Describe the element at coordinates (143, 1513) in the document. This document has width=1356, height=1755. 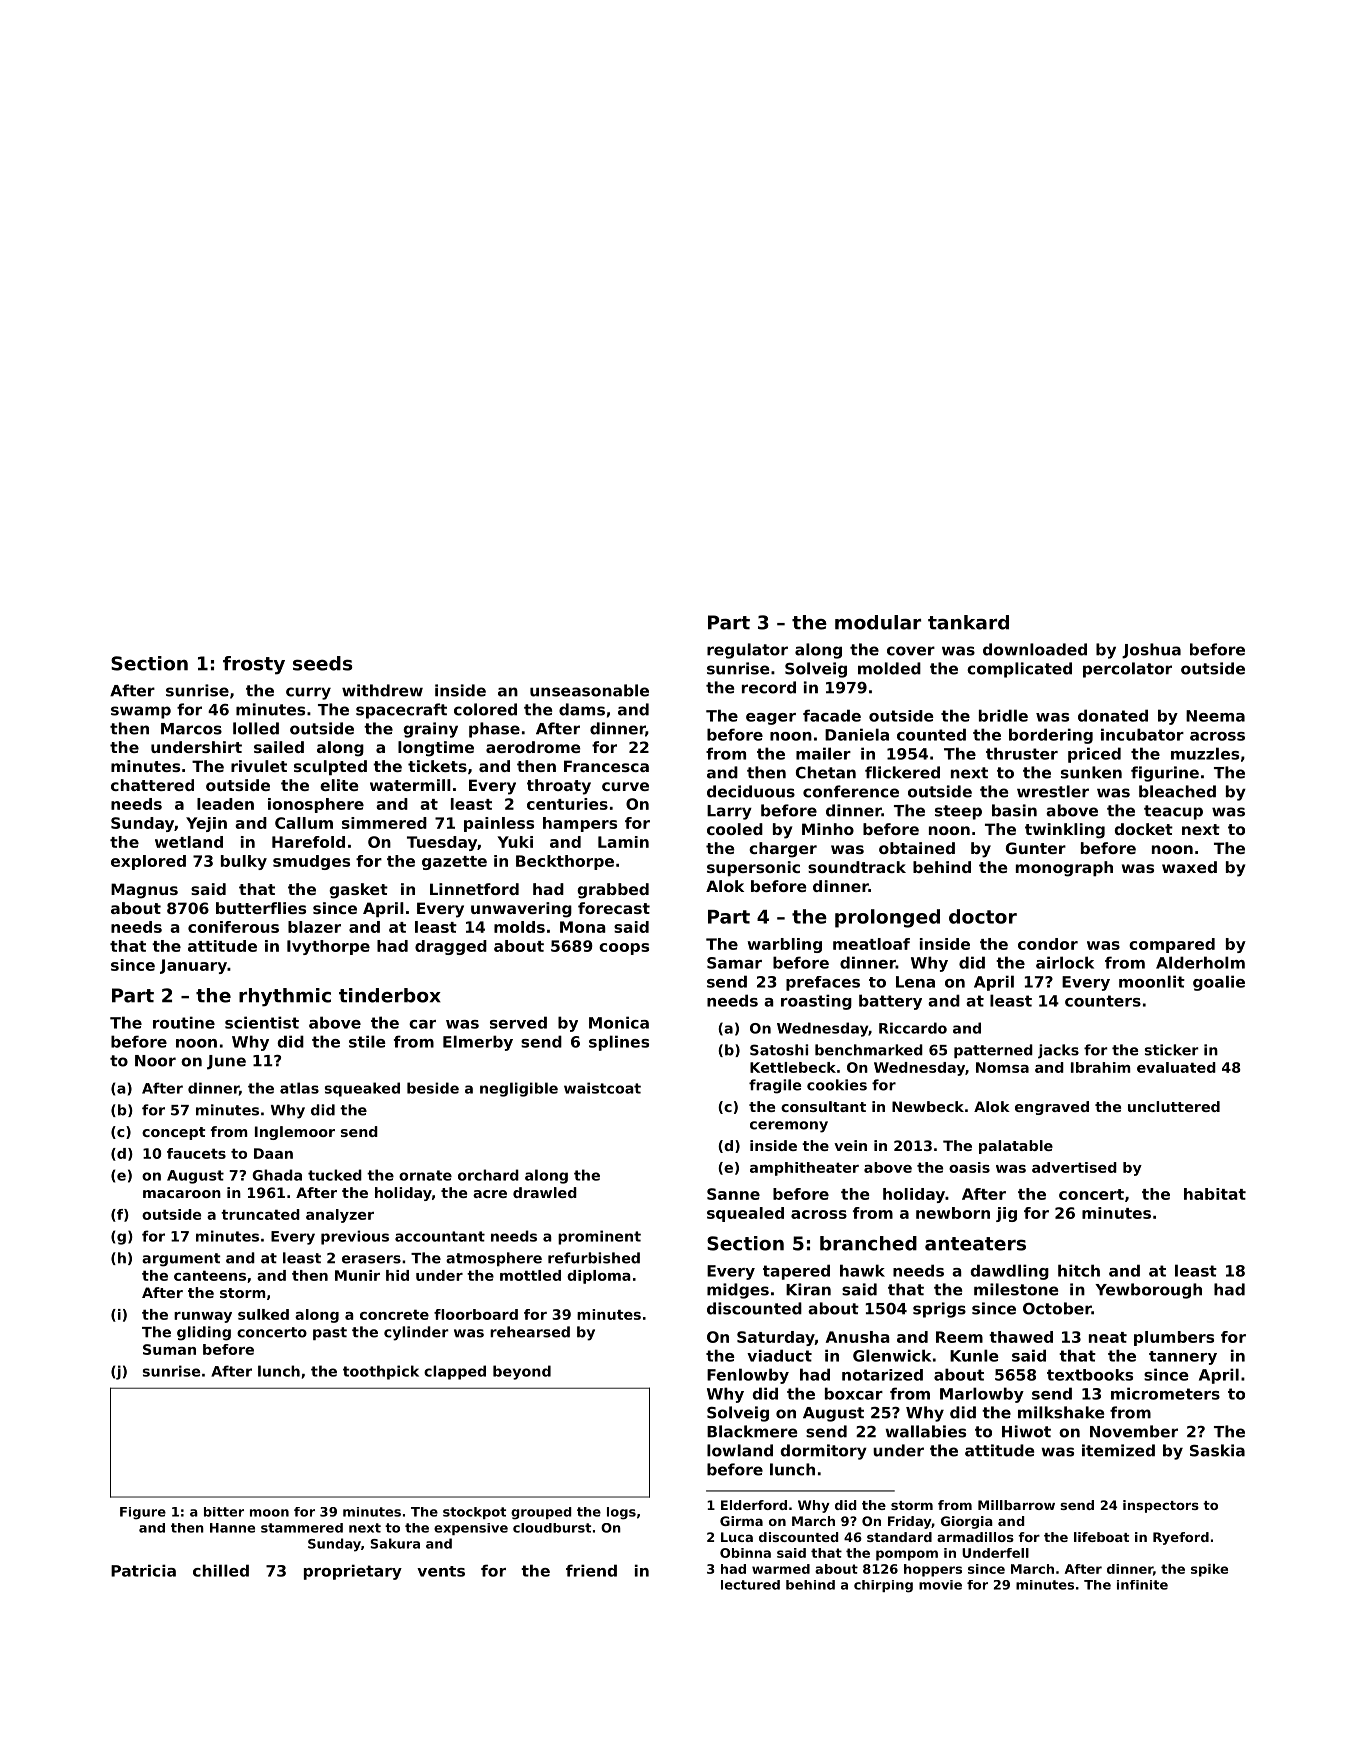
I see `Figure` at that location.
